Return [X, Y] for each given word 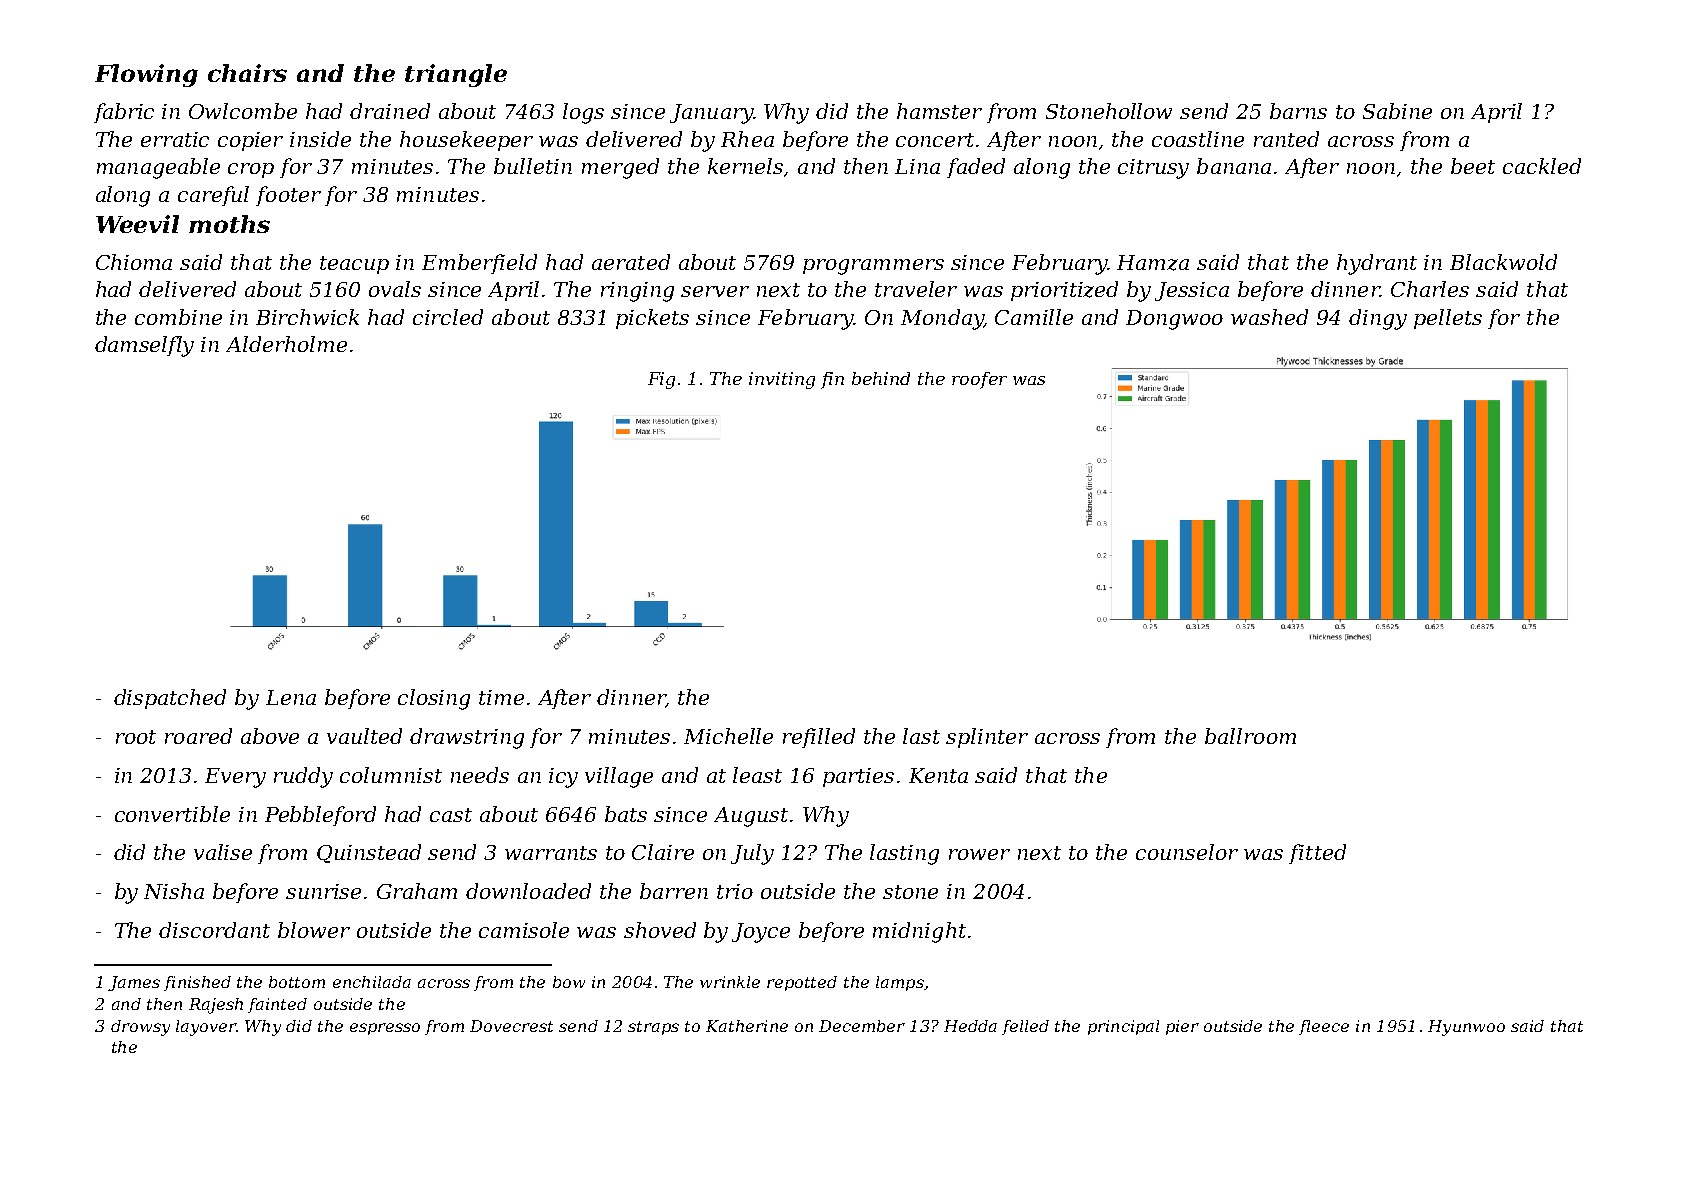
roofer [979, 380]
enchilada [372, 982]
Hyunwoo [1466, 1028]
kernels [745, 166]
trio [735, 891]
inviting [782, 380]
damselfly [144, 346]
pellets [1448, 319]
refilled [819, 738]
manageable [158, 168]
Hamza [1153, 263]
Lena [291, 697]
